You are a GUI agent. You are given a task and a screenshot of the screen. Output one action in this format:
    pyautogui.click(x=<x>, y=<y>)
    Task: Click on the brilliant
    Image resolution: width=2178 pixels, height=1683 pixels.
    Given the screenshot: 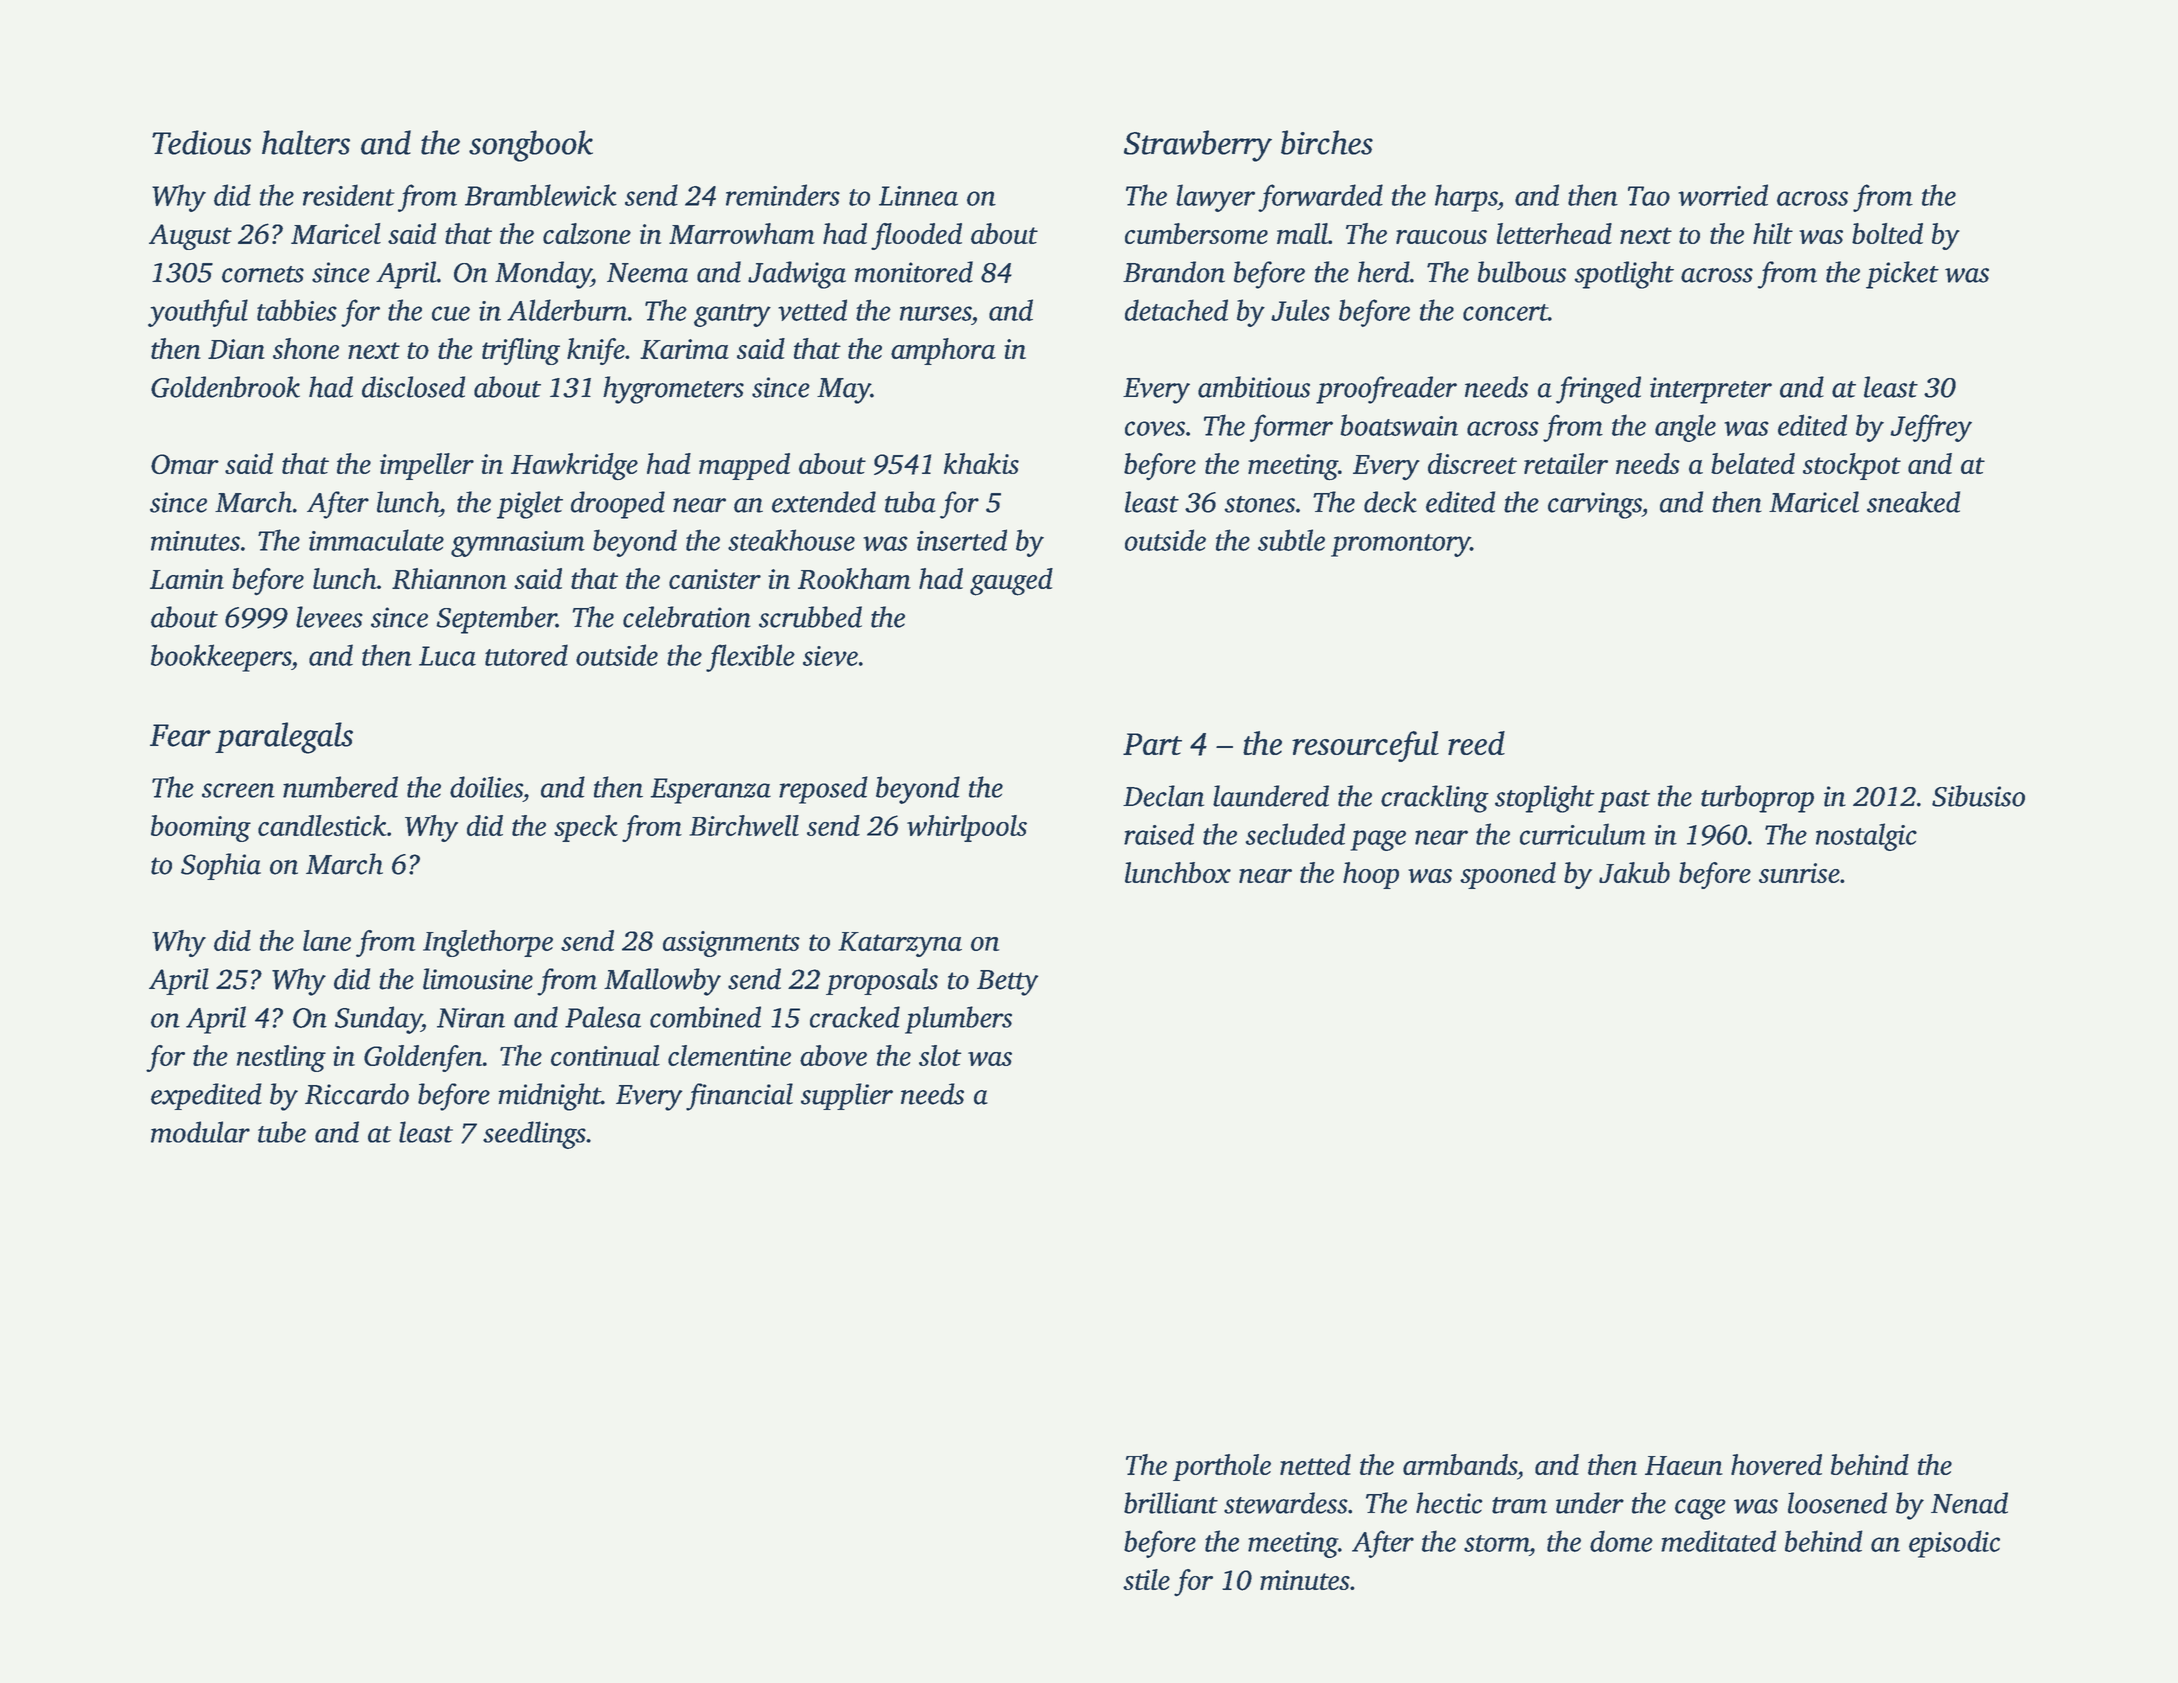 What is the action you would take?
    pyautogui.click(x=1171, y=1503)
